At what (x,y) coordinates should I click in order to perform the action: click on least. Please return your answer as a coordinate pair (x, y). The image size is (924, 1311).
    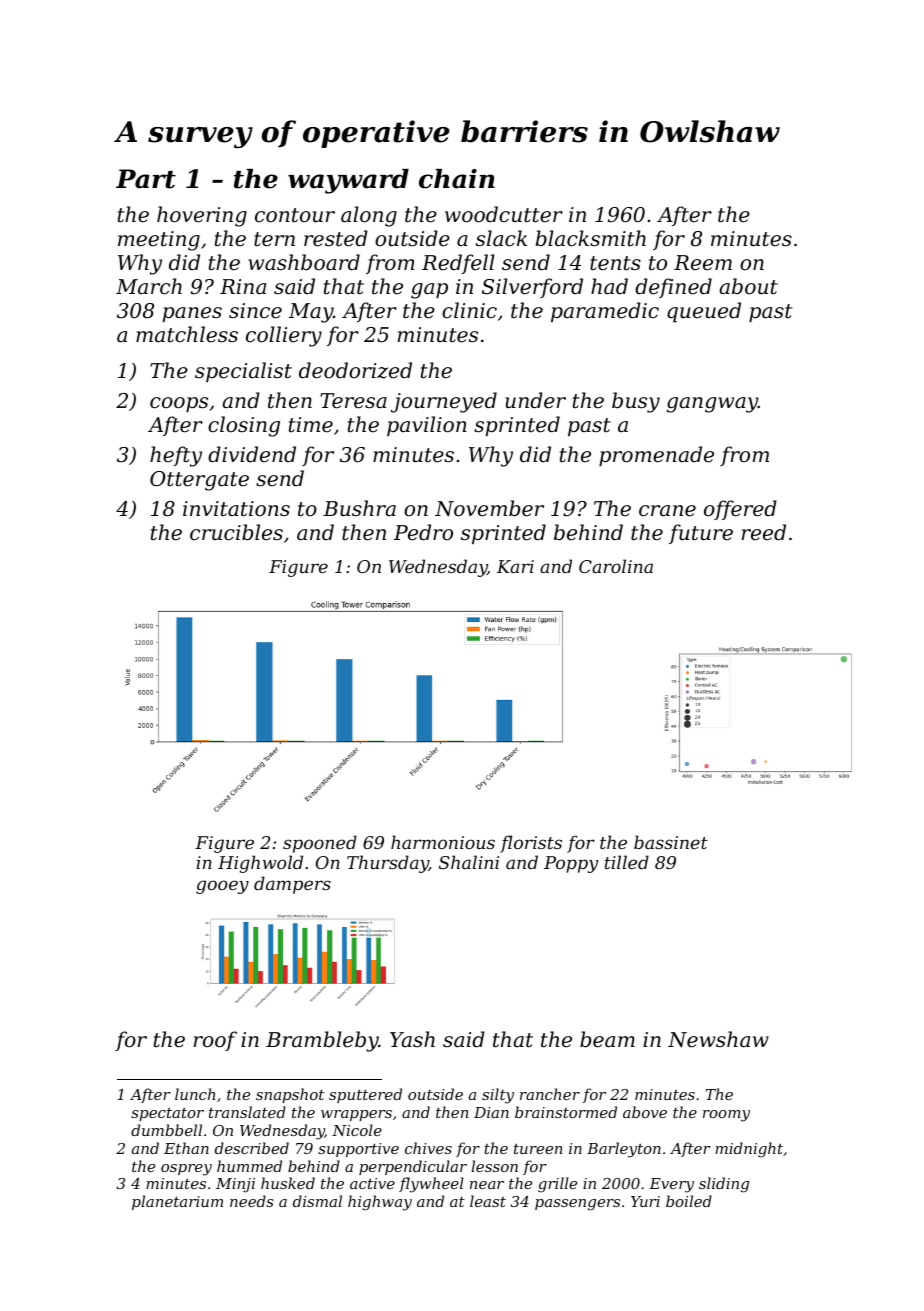
    Looking at the image, I should click on (488, 1201).
